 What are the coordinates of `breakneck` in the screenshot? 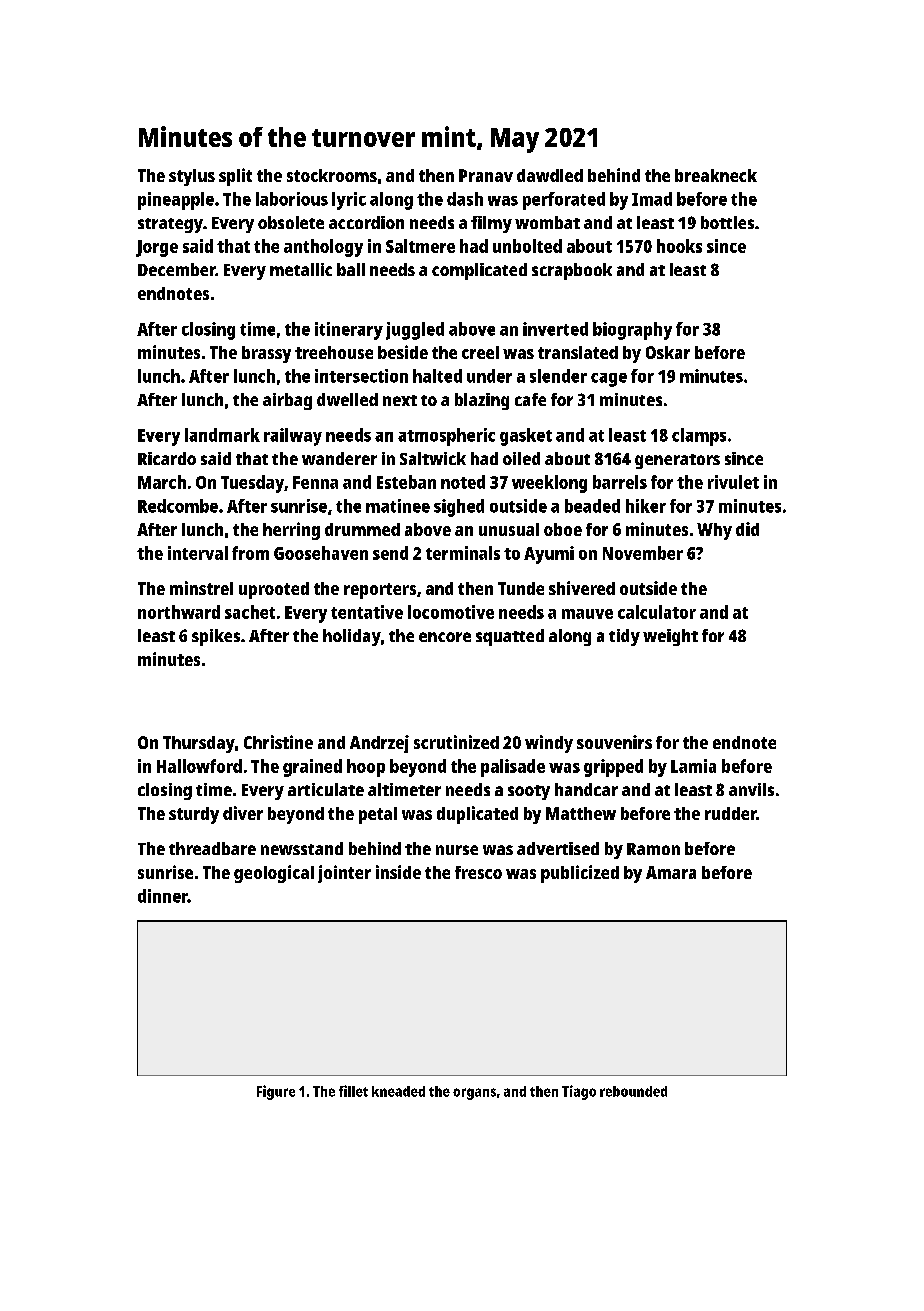 It's located at (716, 175).
